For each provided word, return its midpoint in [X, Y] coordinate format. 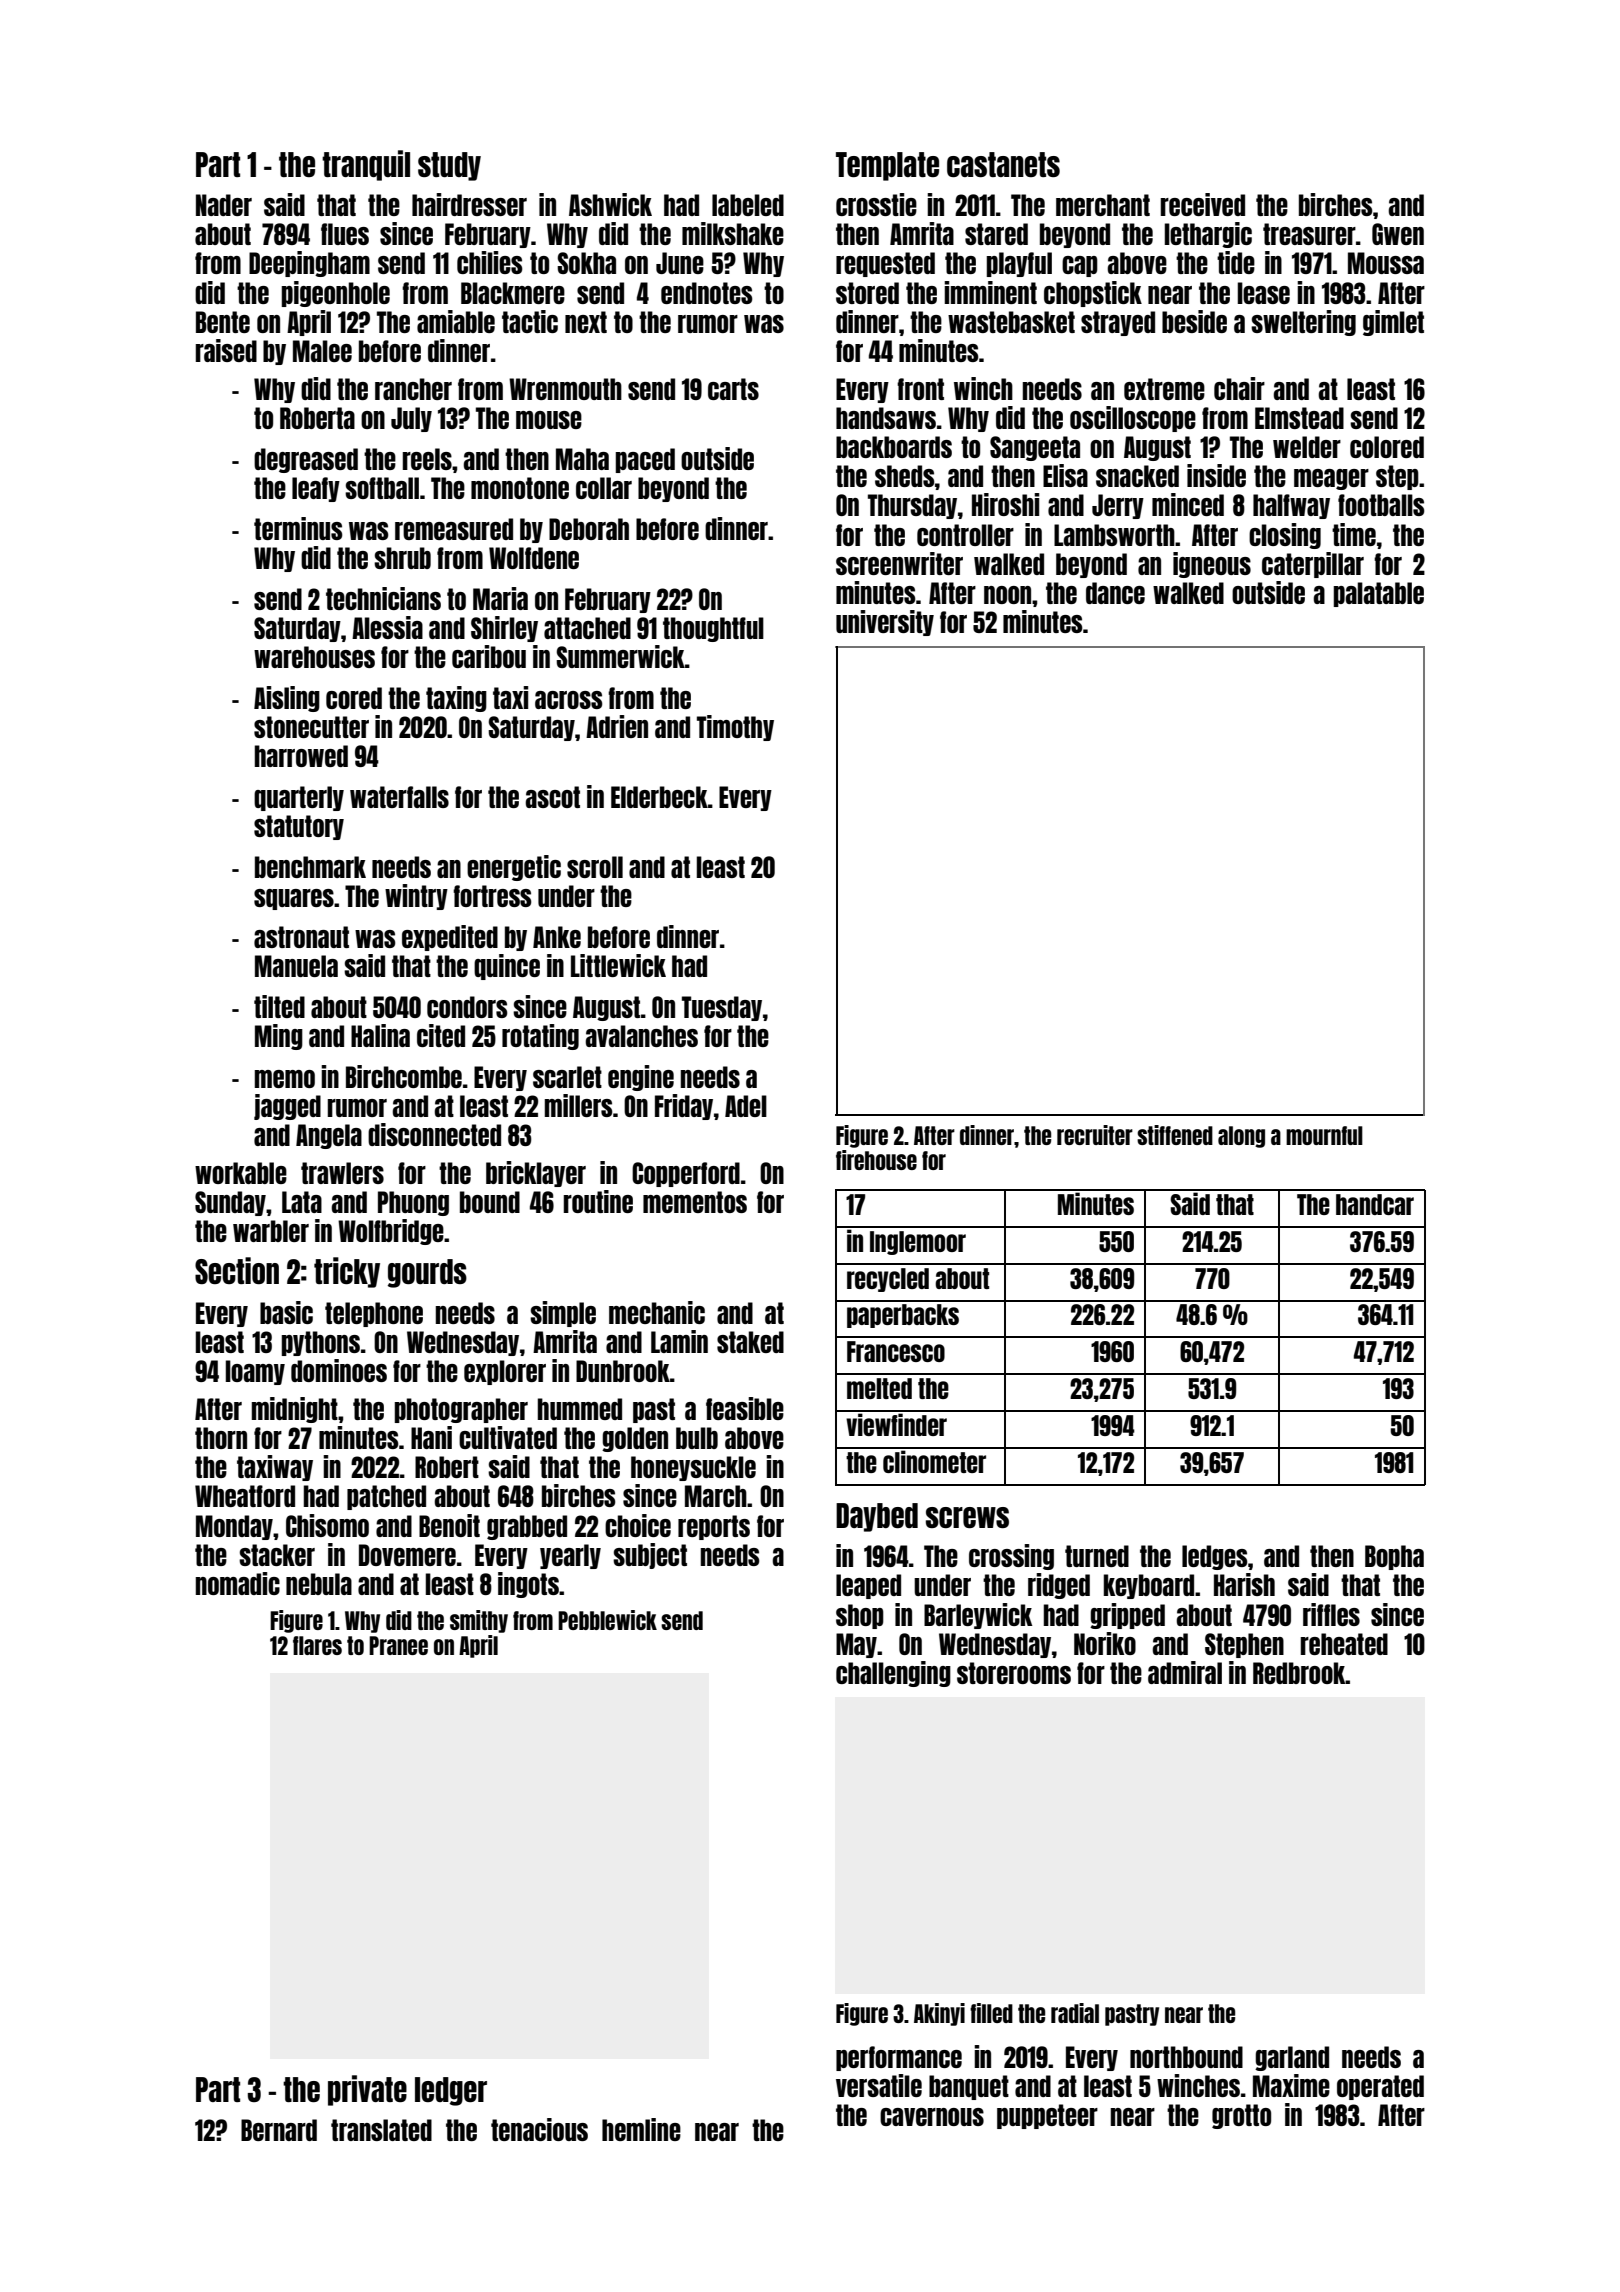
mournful [1324, 1135]
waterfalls [399, 797]
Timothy [735, 728]
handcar [1375, 1204]
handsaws [886, 418]
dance [1115, 593]
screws [967, 1517]
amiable [456, 321]
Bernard [279, 2130]
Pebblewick [607, 1620]
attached [587, 628]
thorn [221, 1438]
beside [1194, 321]
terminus [298, 528]
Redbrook [1299, 1673]
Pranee [398, 1645]
